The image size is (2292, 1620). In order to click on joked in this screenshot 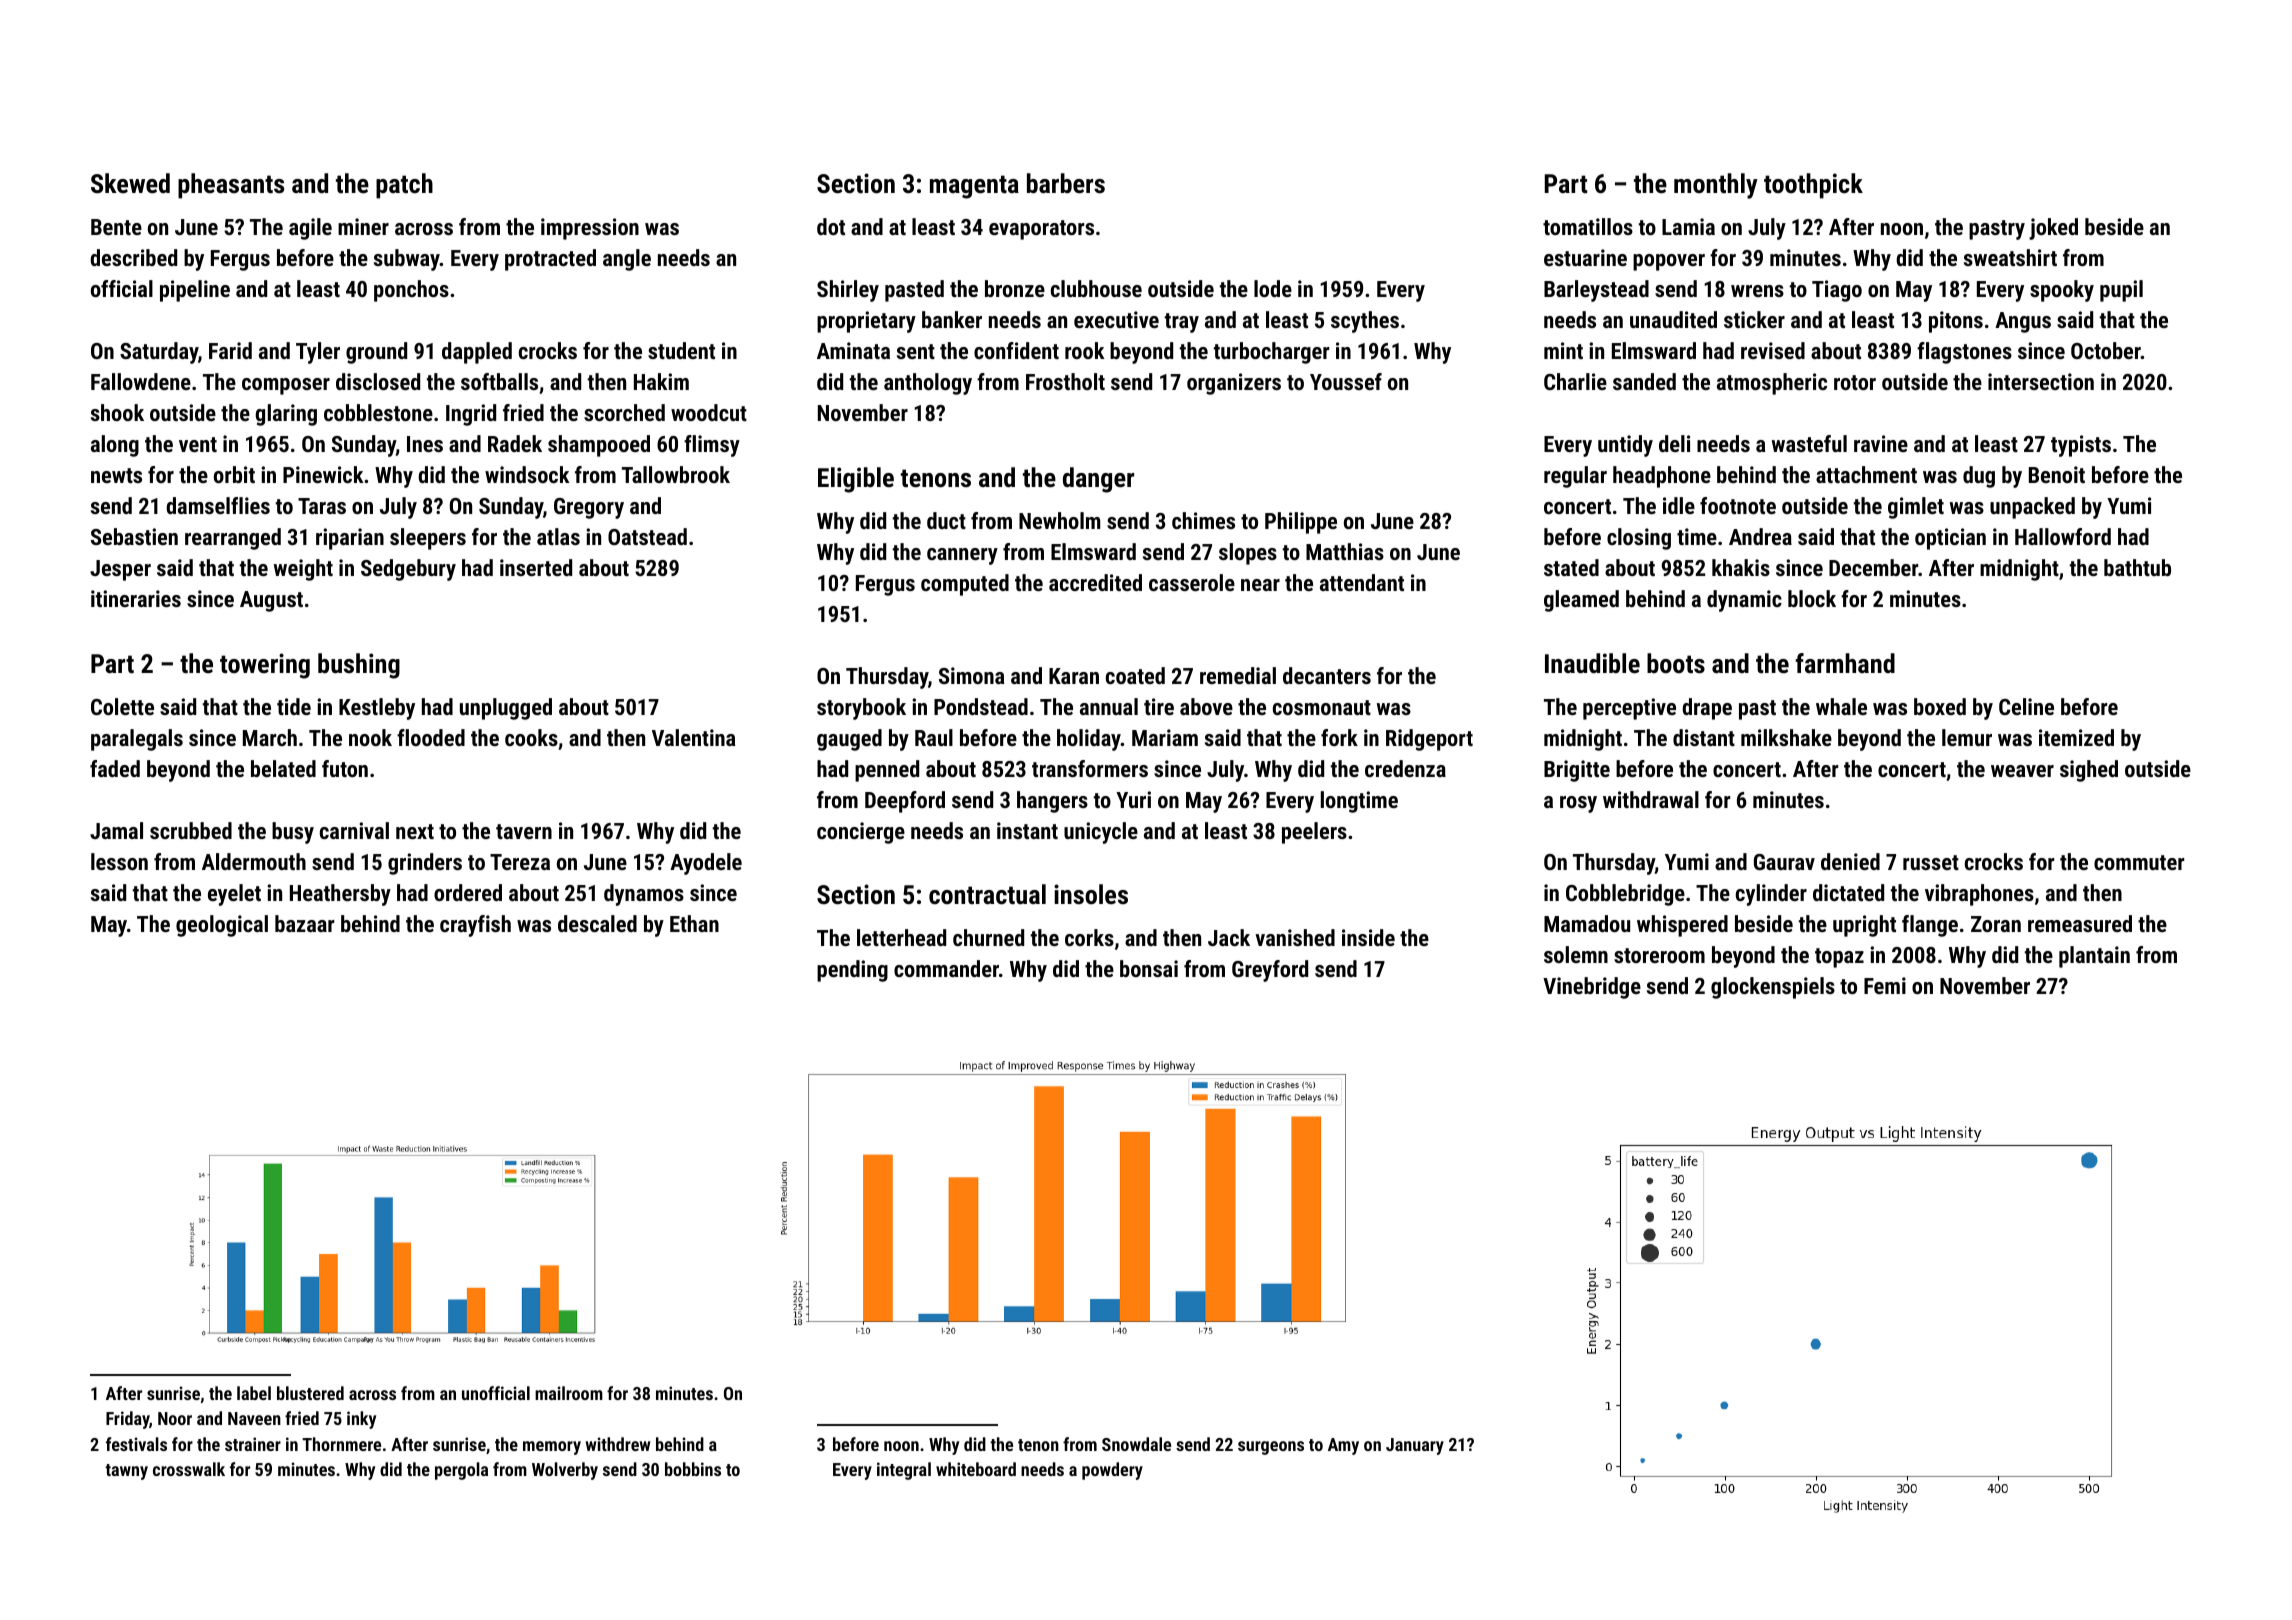, I will do `click(2053, 229)`.
